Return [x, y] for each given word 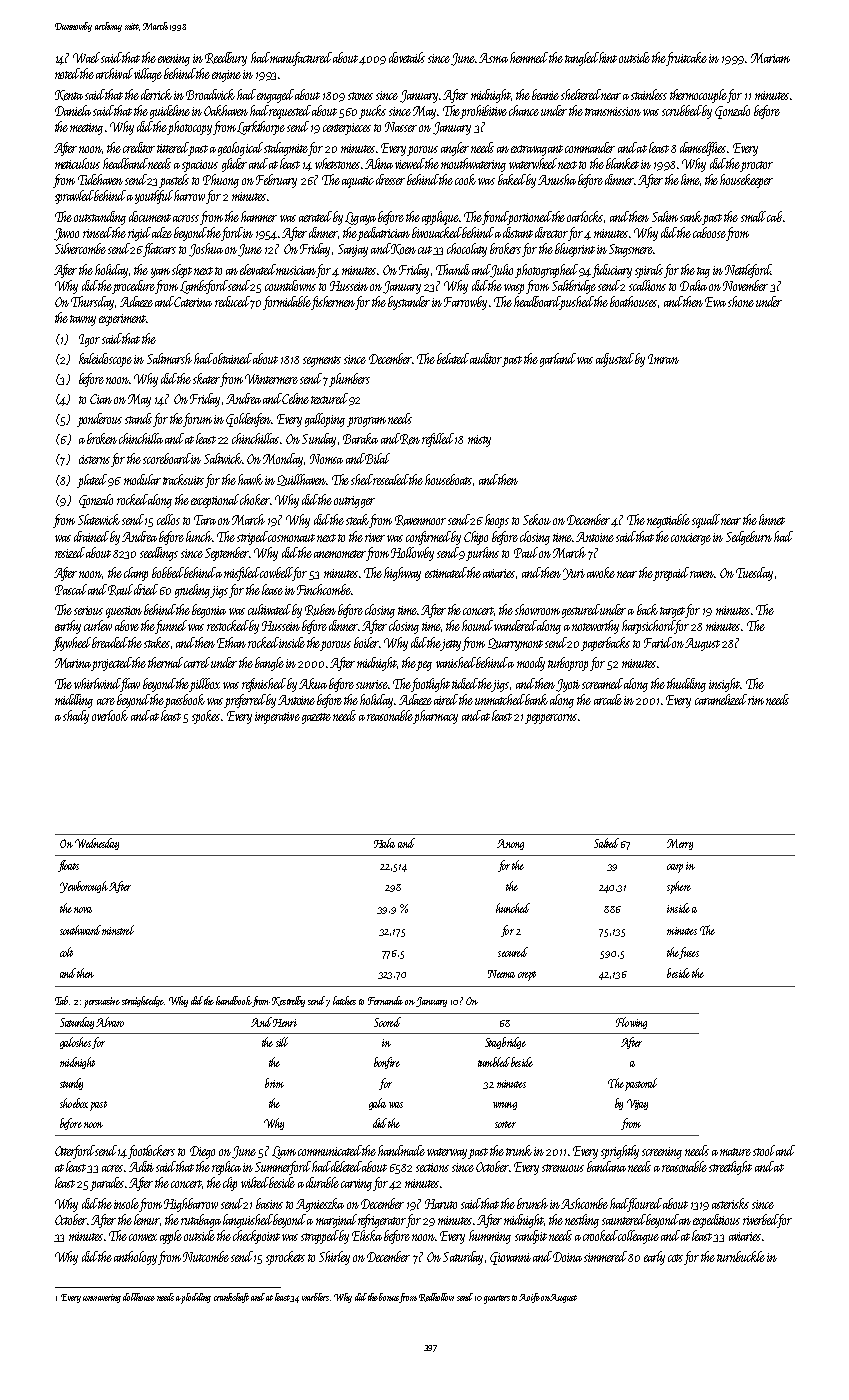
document [150, 216]
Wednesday [97, 844]
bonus [389, 1297]
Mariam [770, 58]
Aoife [529, 1298]
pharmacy [436, 717]
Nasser [401, 127]
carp [675, 868]
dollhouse [139, 1297]
